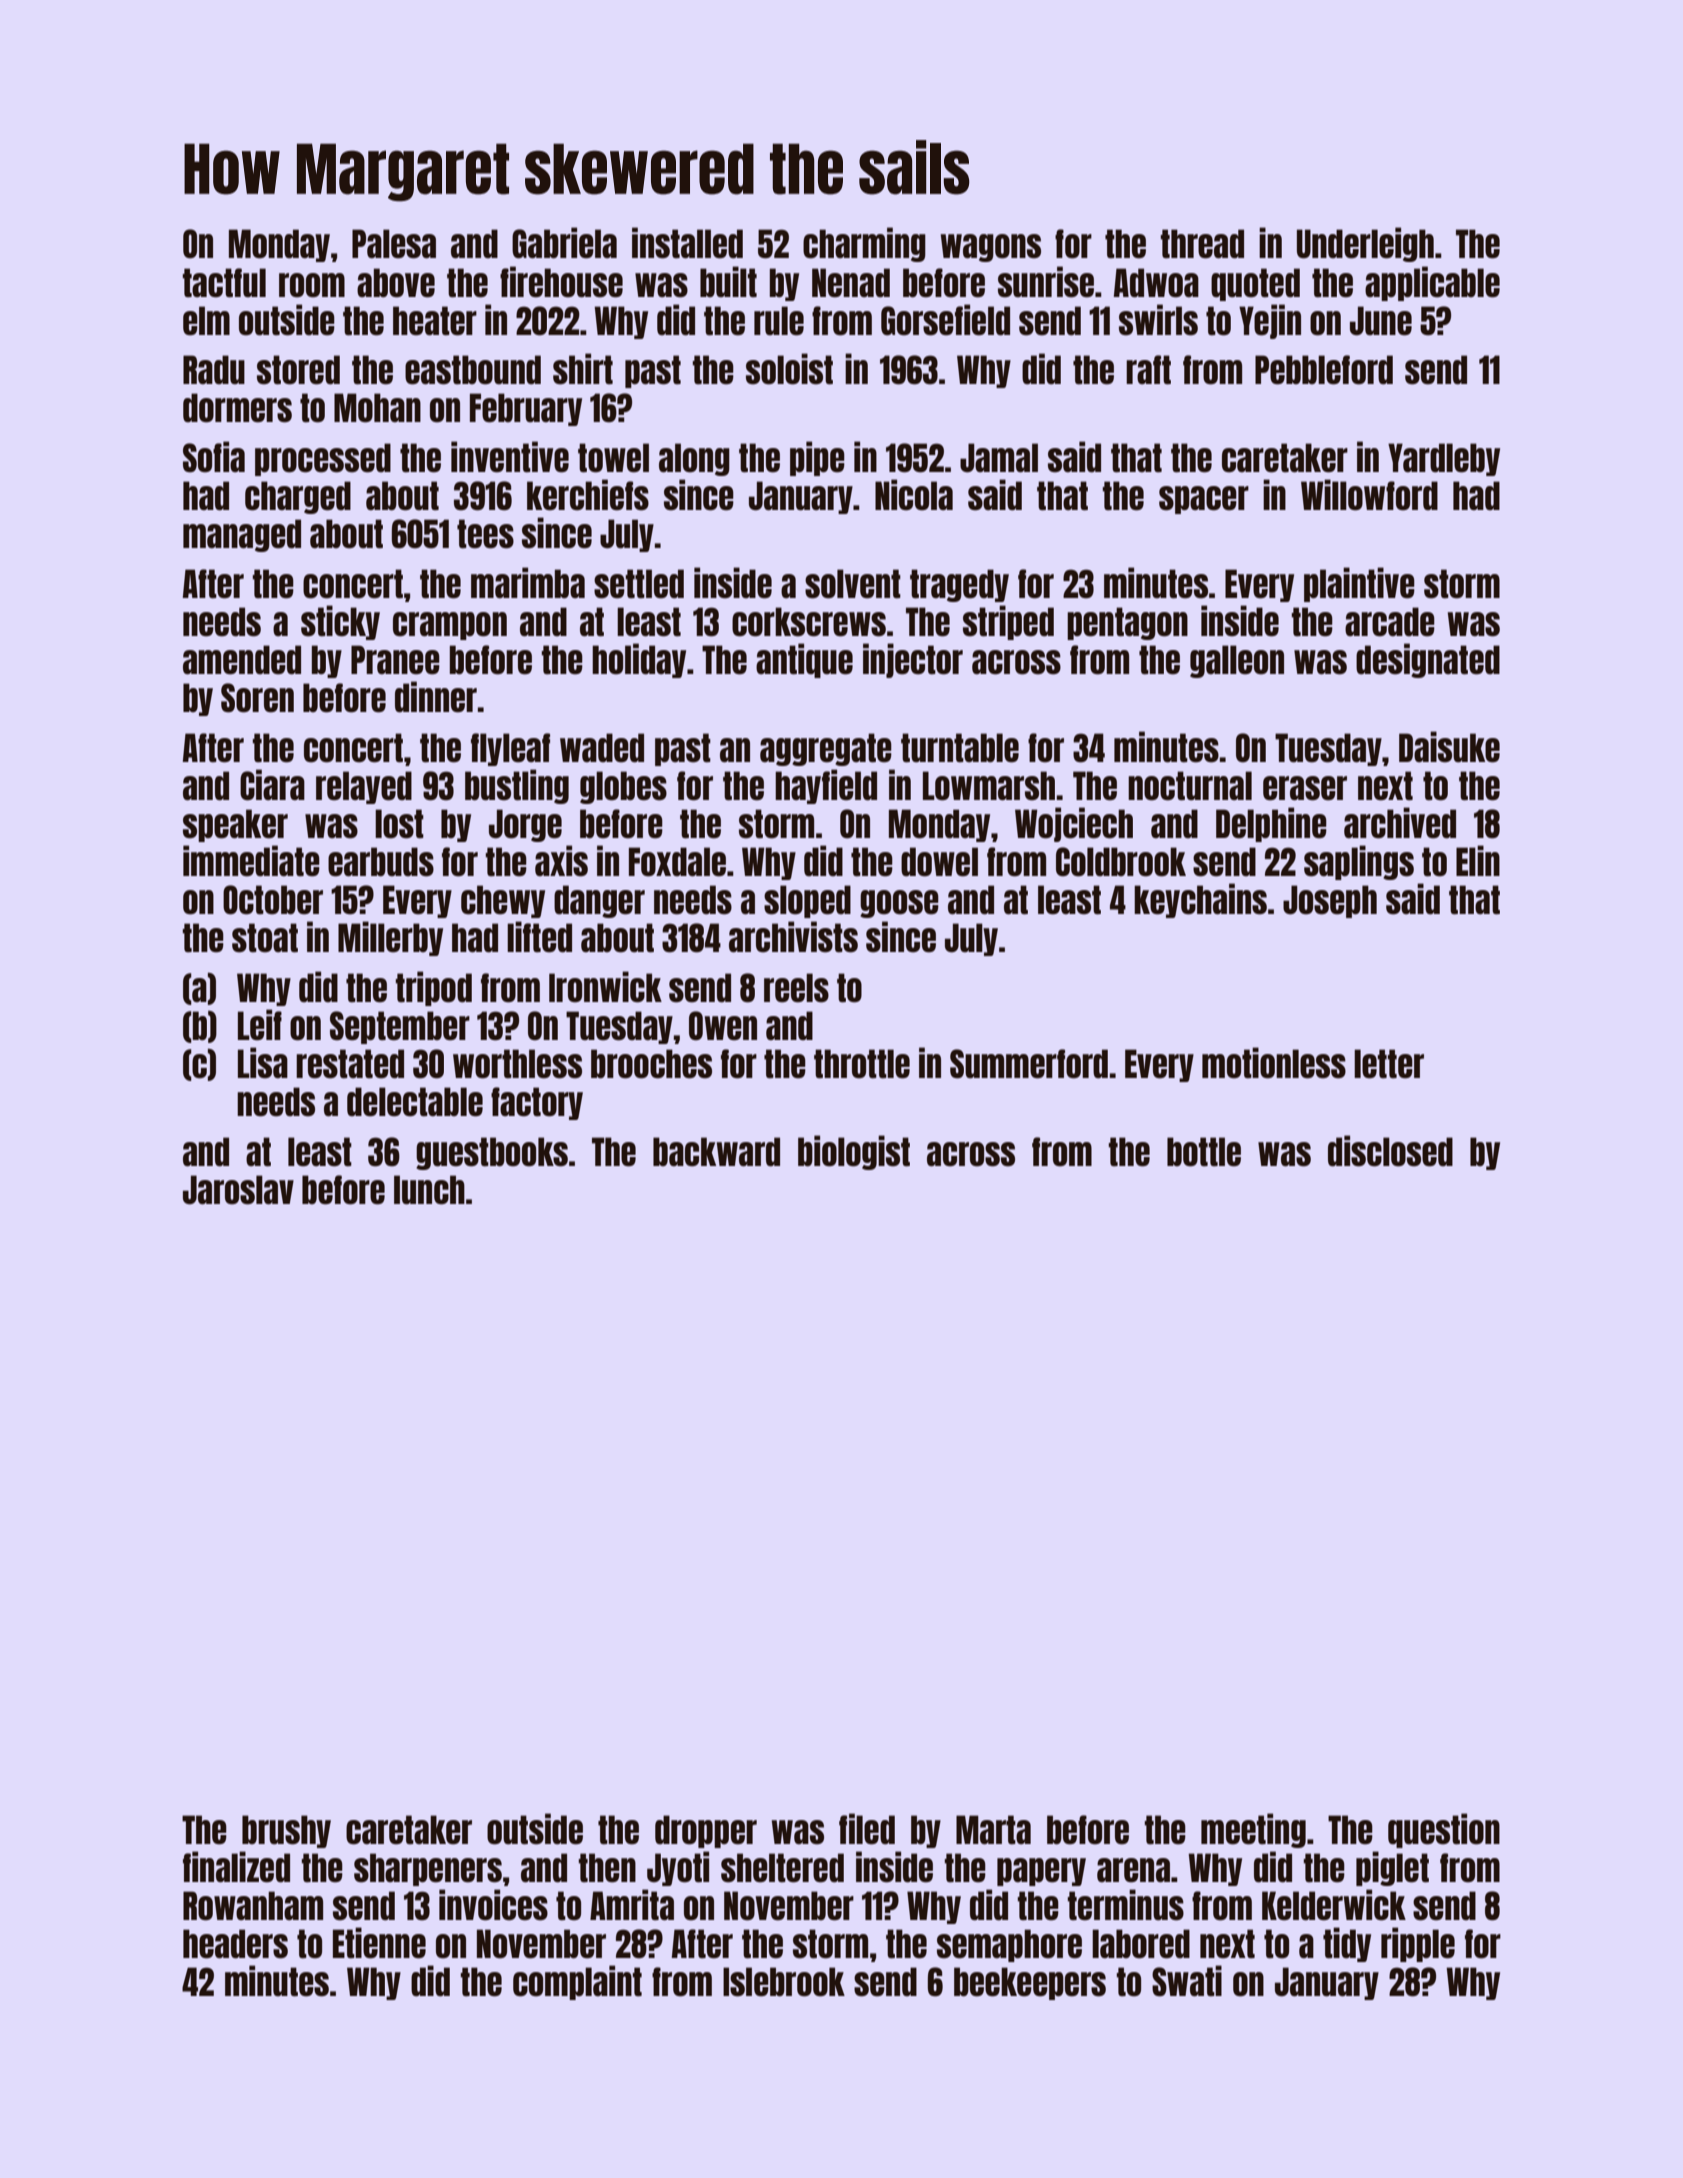 The height and width of the image is (2178, 1683). Describe the element at coordinates (1187, 1981) in the image. I see `Swati` at that location.
